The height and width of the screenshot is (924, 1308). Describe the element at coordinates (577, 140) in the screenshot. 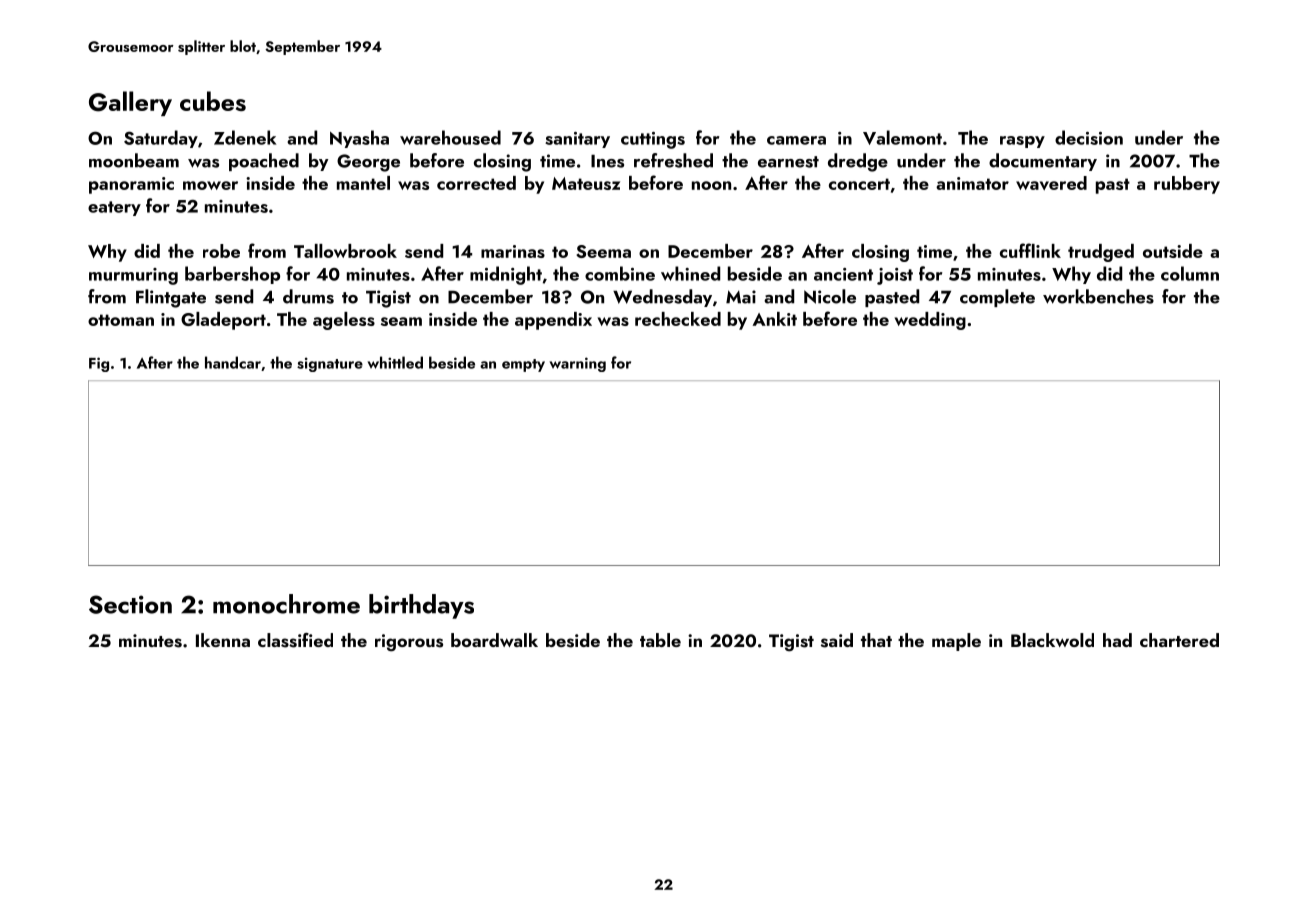

I see `sanitary` at that location.
